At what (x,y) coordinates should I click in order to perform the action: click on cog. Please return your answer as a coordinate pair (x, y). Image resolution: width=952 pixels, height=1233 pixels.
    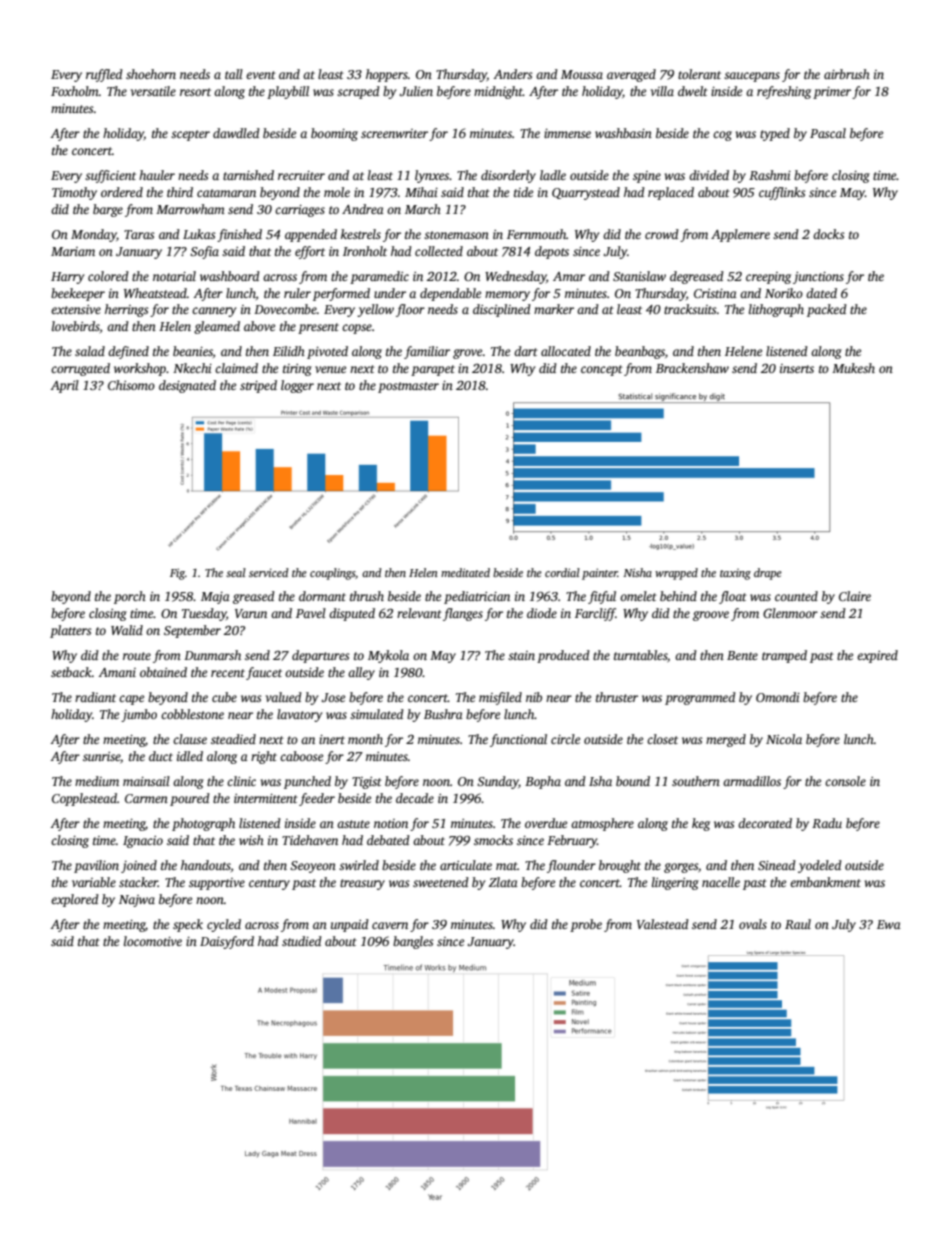
    Looking at the image, I should click on (722, 136).
